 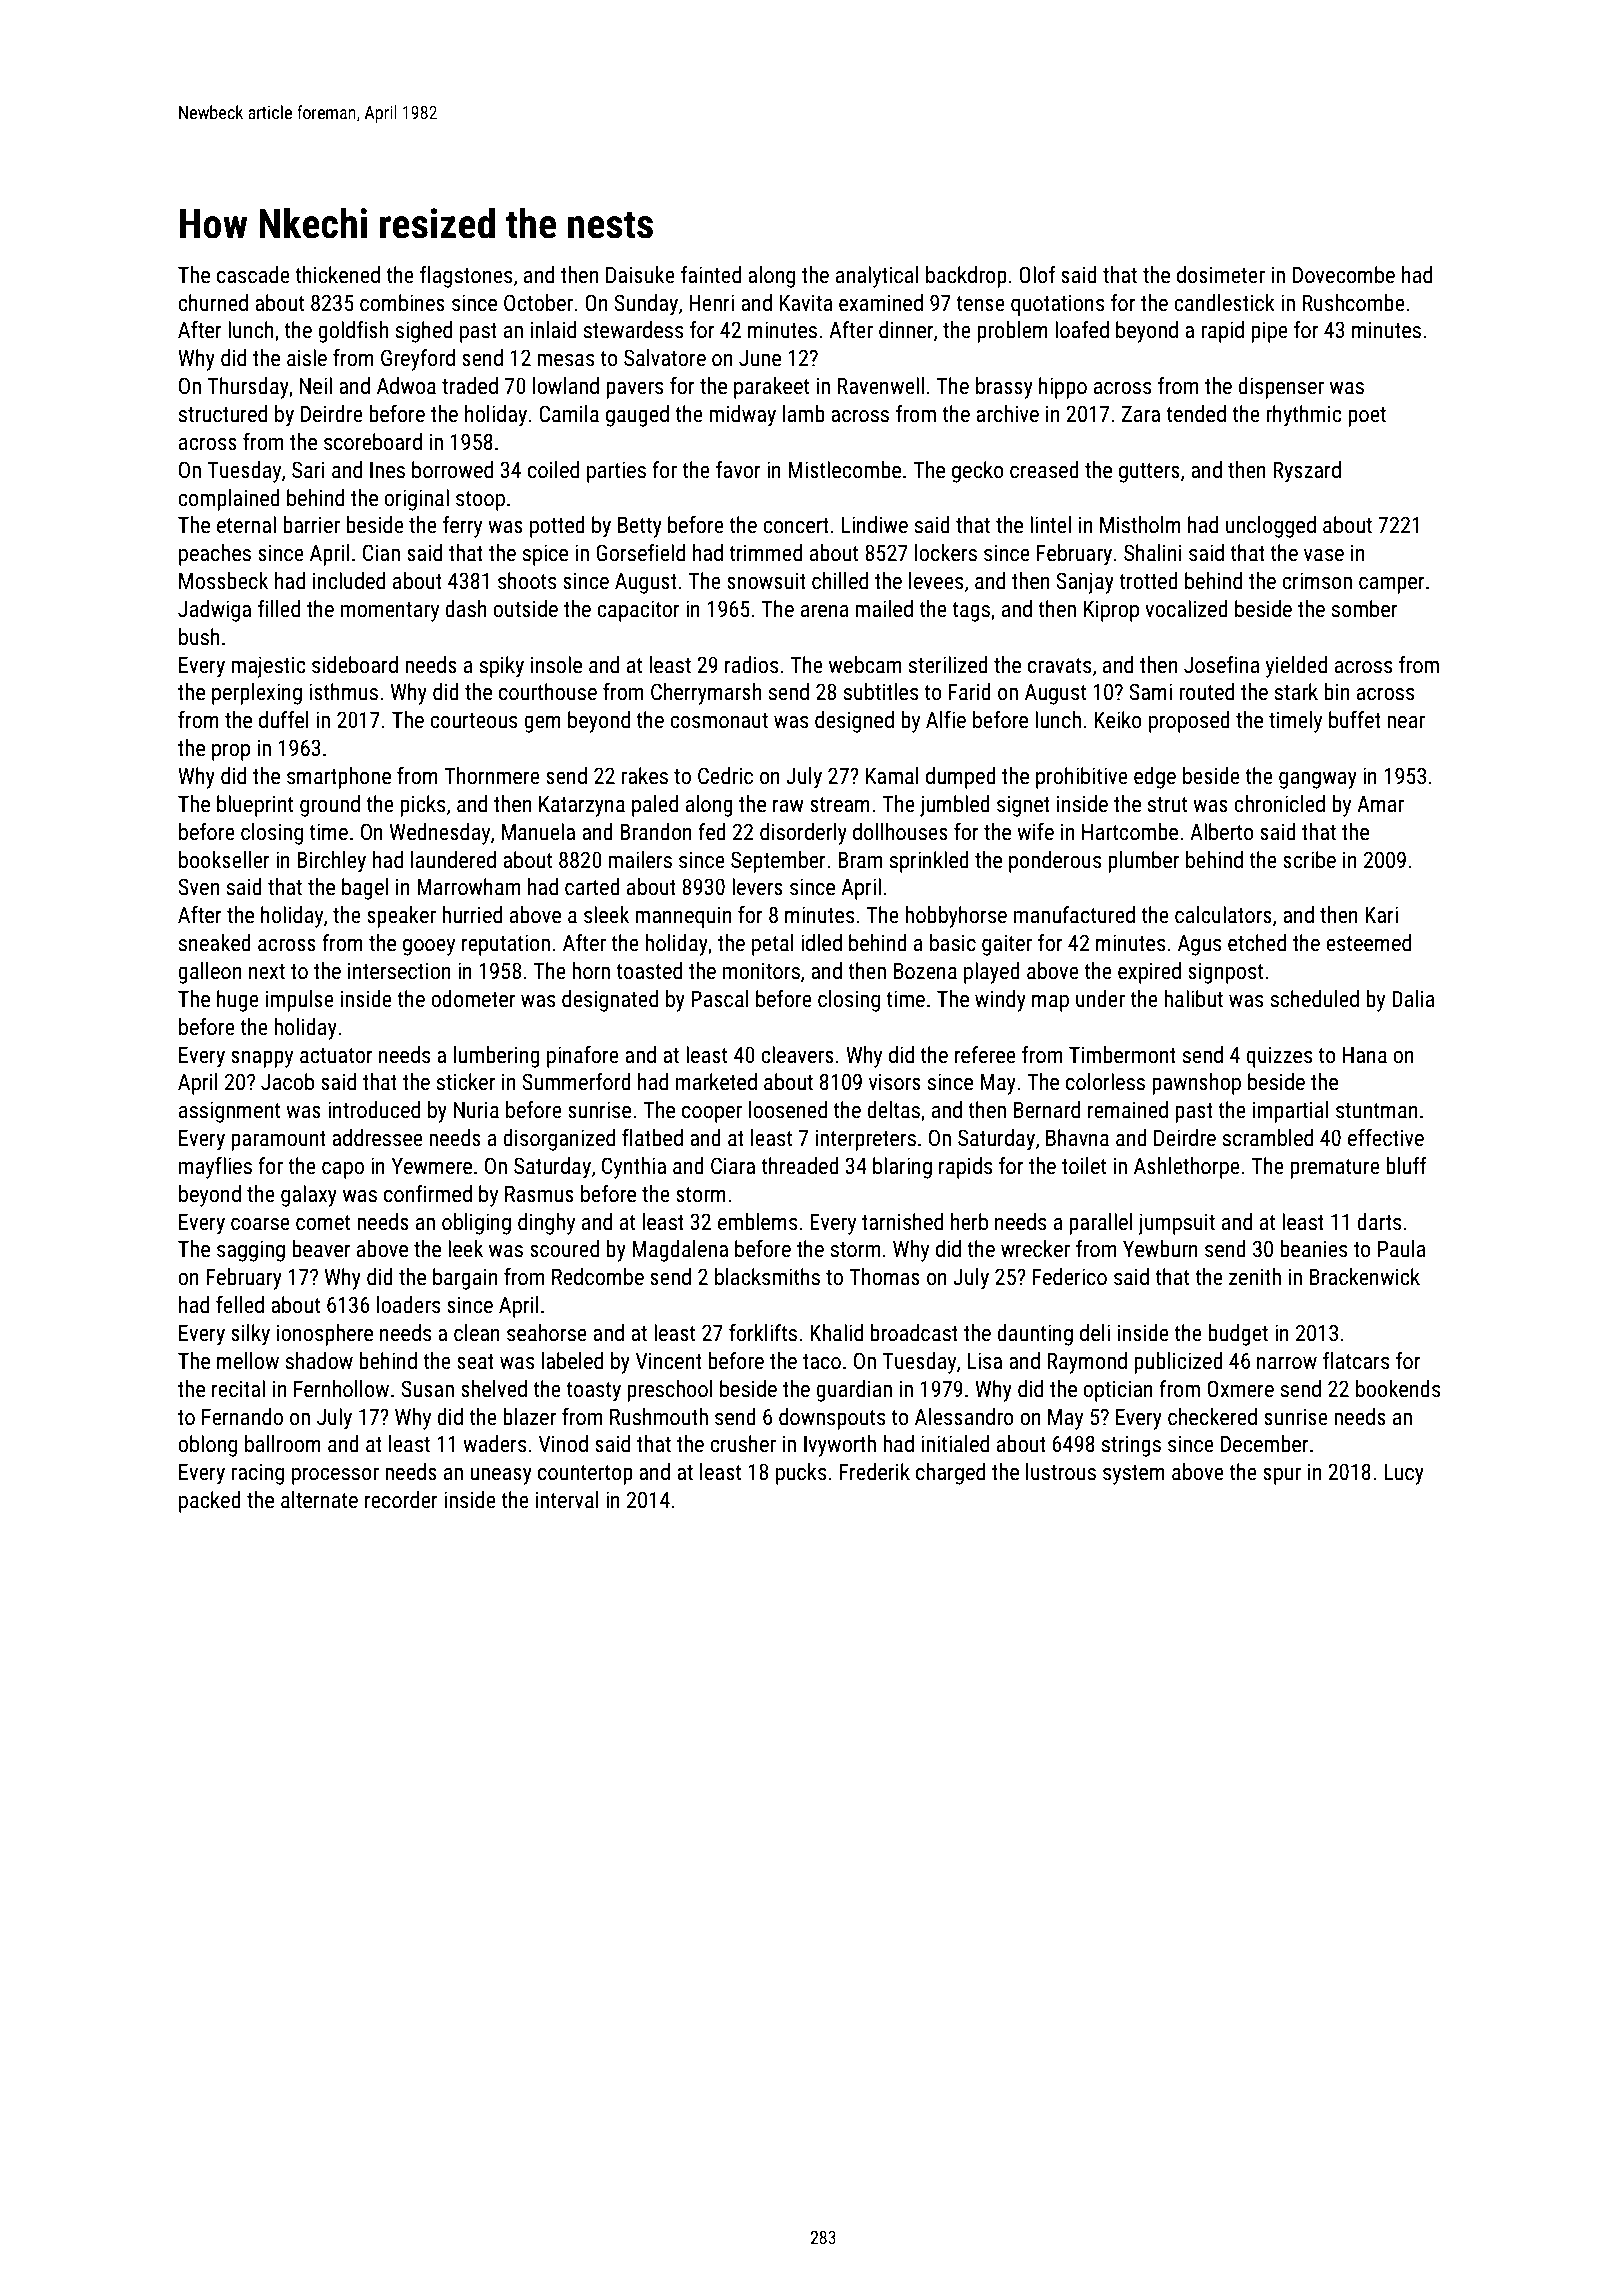 What do you see at coordinates (1406, 1166) in the page?
I see `bluff` at bounding box center [1406, 1166].
